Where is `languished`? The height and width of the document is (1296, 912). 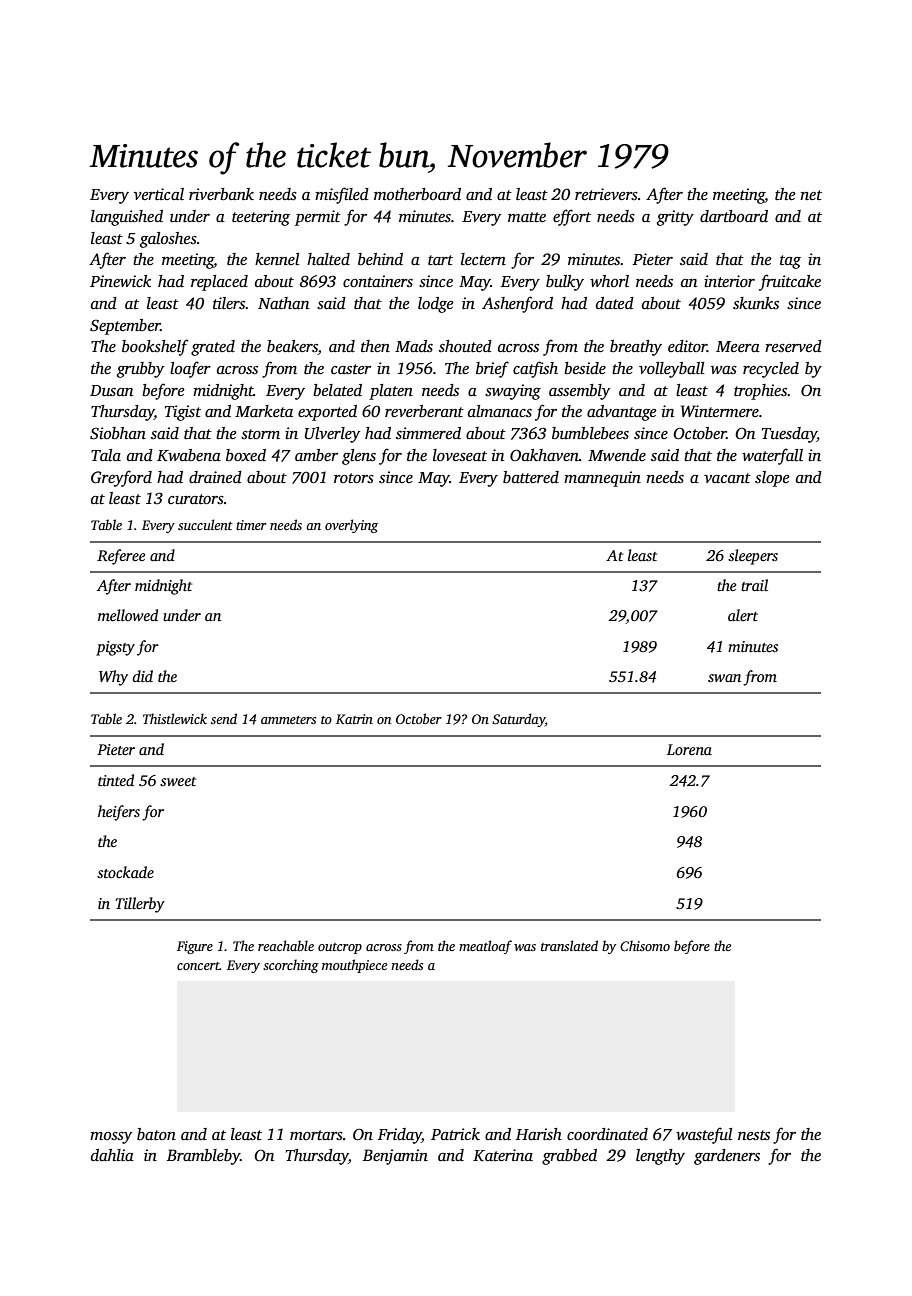 languished is located at coordinates (127, 218).
